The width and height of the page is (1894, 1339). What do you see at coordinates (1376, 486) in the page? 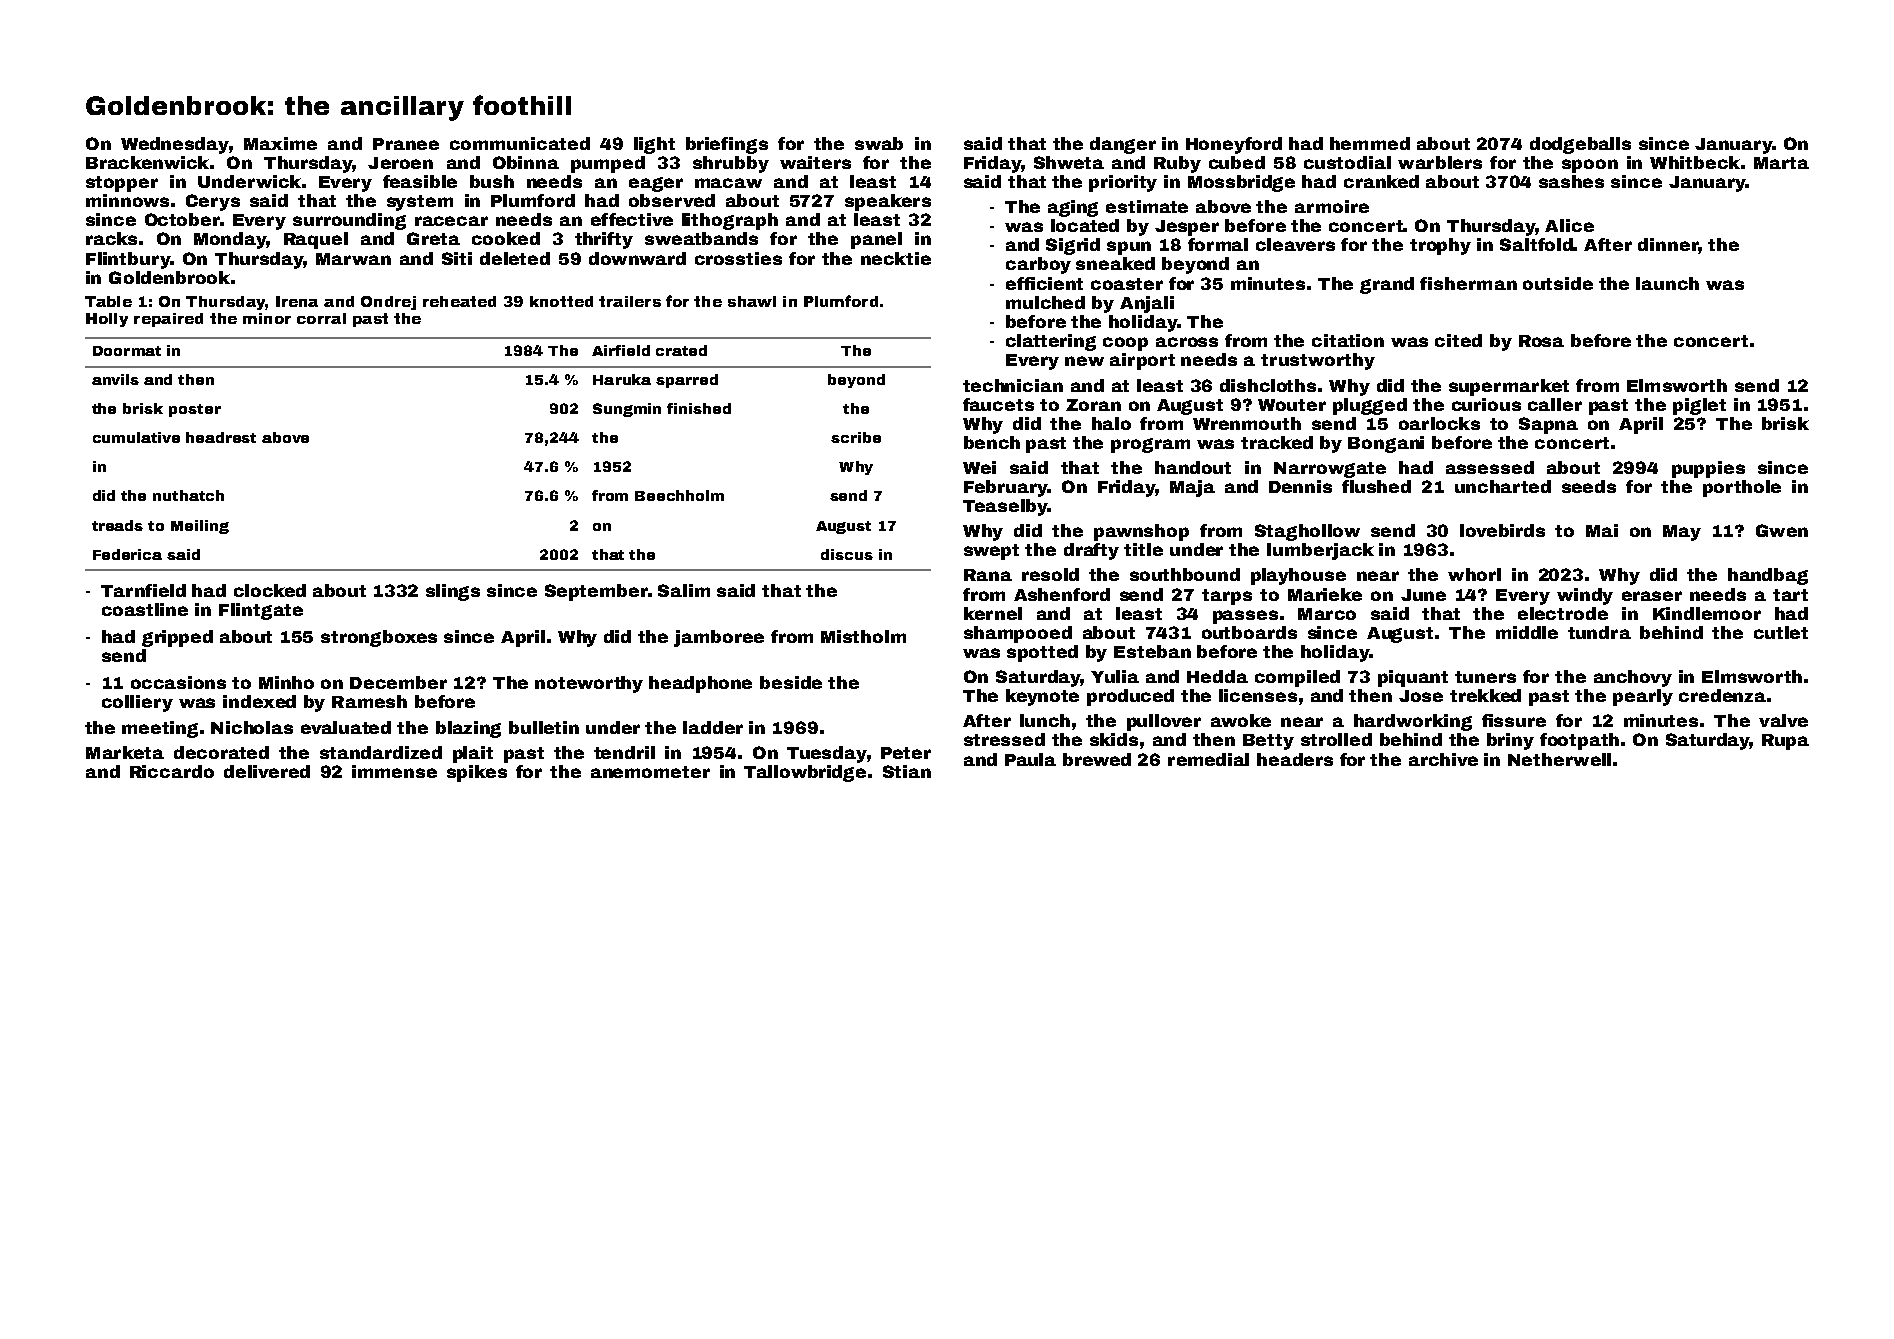
I see `flushed` at bounding box center [1376, 486].
